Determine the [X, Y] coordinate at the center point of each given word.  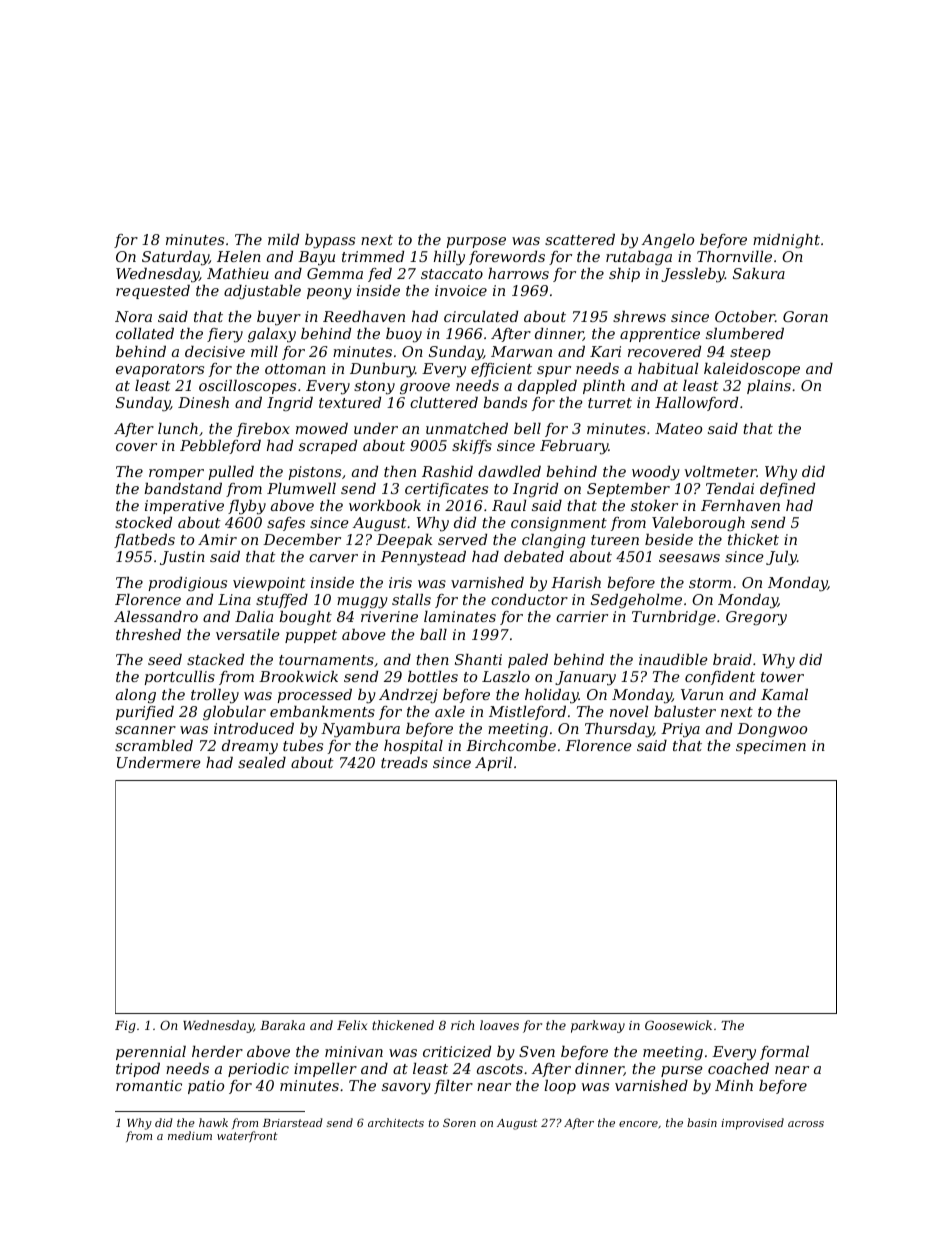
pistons [314, 473]
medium [190, 1135]
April [493, 764]
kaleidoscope [752, 370]
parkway [598, 1026]
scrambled [154, 745]
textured [350, 402]
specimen [771, 747]
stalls [411, 599]
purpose [476, 242]
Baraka [282, 1025]
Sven [537, 1051]
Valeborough [698, 524]
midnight [786, 241]
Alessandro [156, 616]
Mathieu [238, 273]
